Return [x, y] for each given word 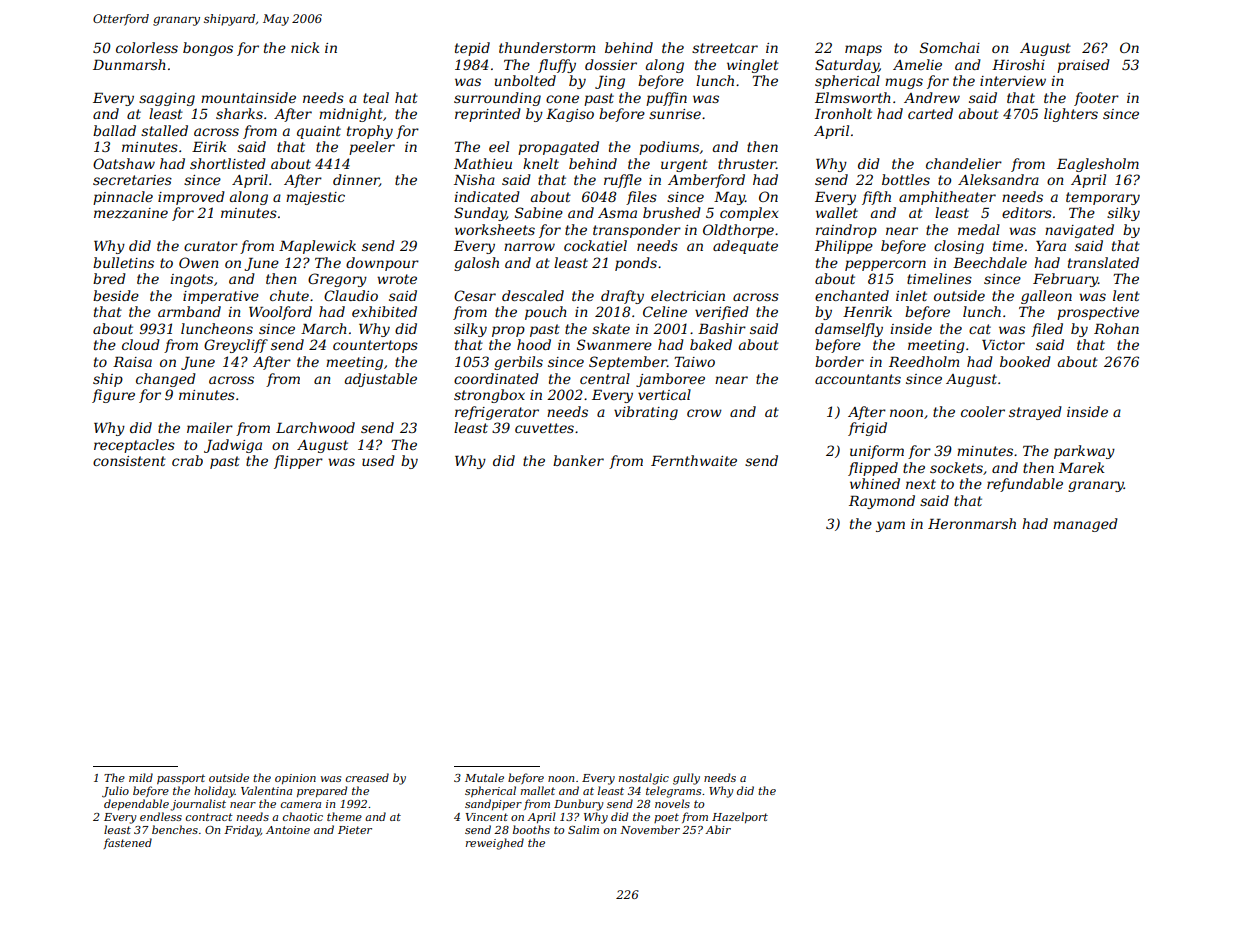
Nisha [474, 179]
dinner [356, 180]
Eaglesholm [1098, 165]
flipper [298, 462]
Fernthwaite [694, 460]
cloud [141, 344]
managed [1085, 525]
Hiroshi [1018, 64]
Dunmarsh [129, 64]
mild [141, 777]
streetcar [725, 48]
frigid [867, 429]
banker [578, 460]
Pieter [355, 830]
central [605, 378]
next [921, 484]
